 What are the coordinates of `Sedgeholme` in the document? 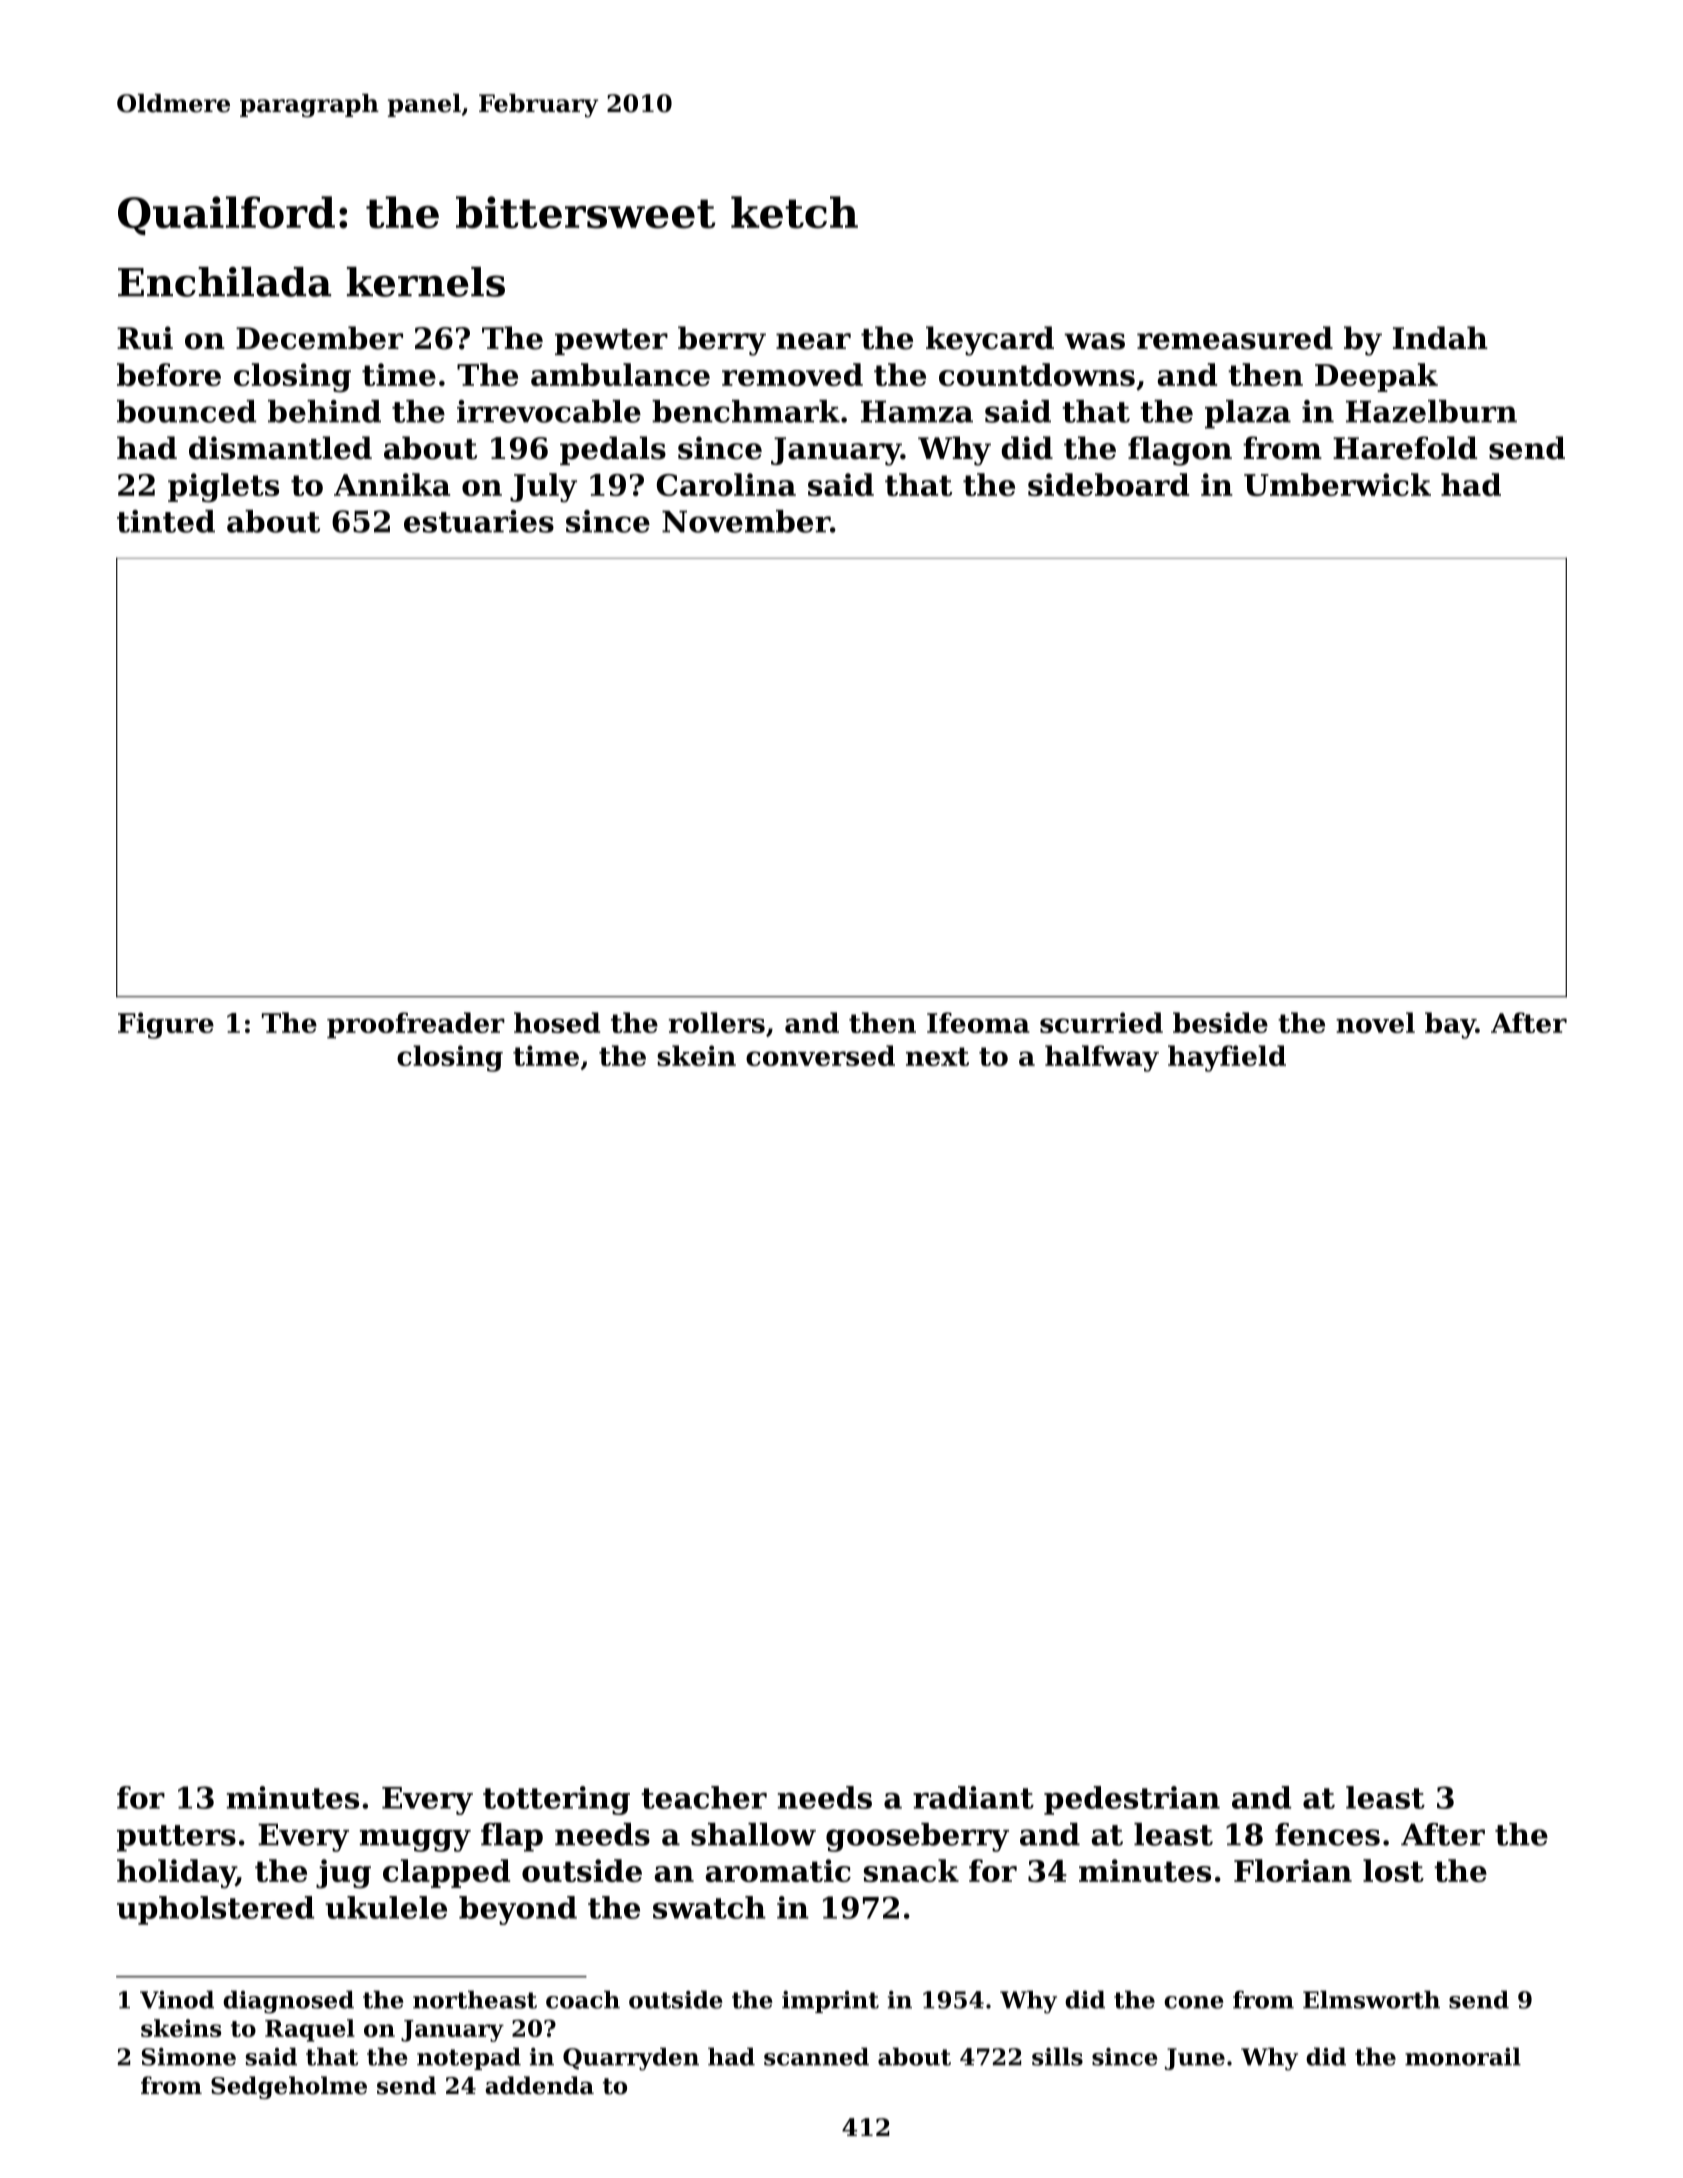 It's located at (289, 2087).
